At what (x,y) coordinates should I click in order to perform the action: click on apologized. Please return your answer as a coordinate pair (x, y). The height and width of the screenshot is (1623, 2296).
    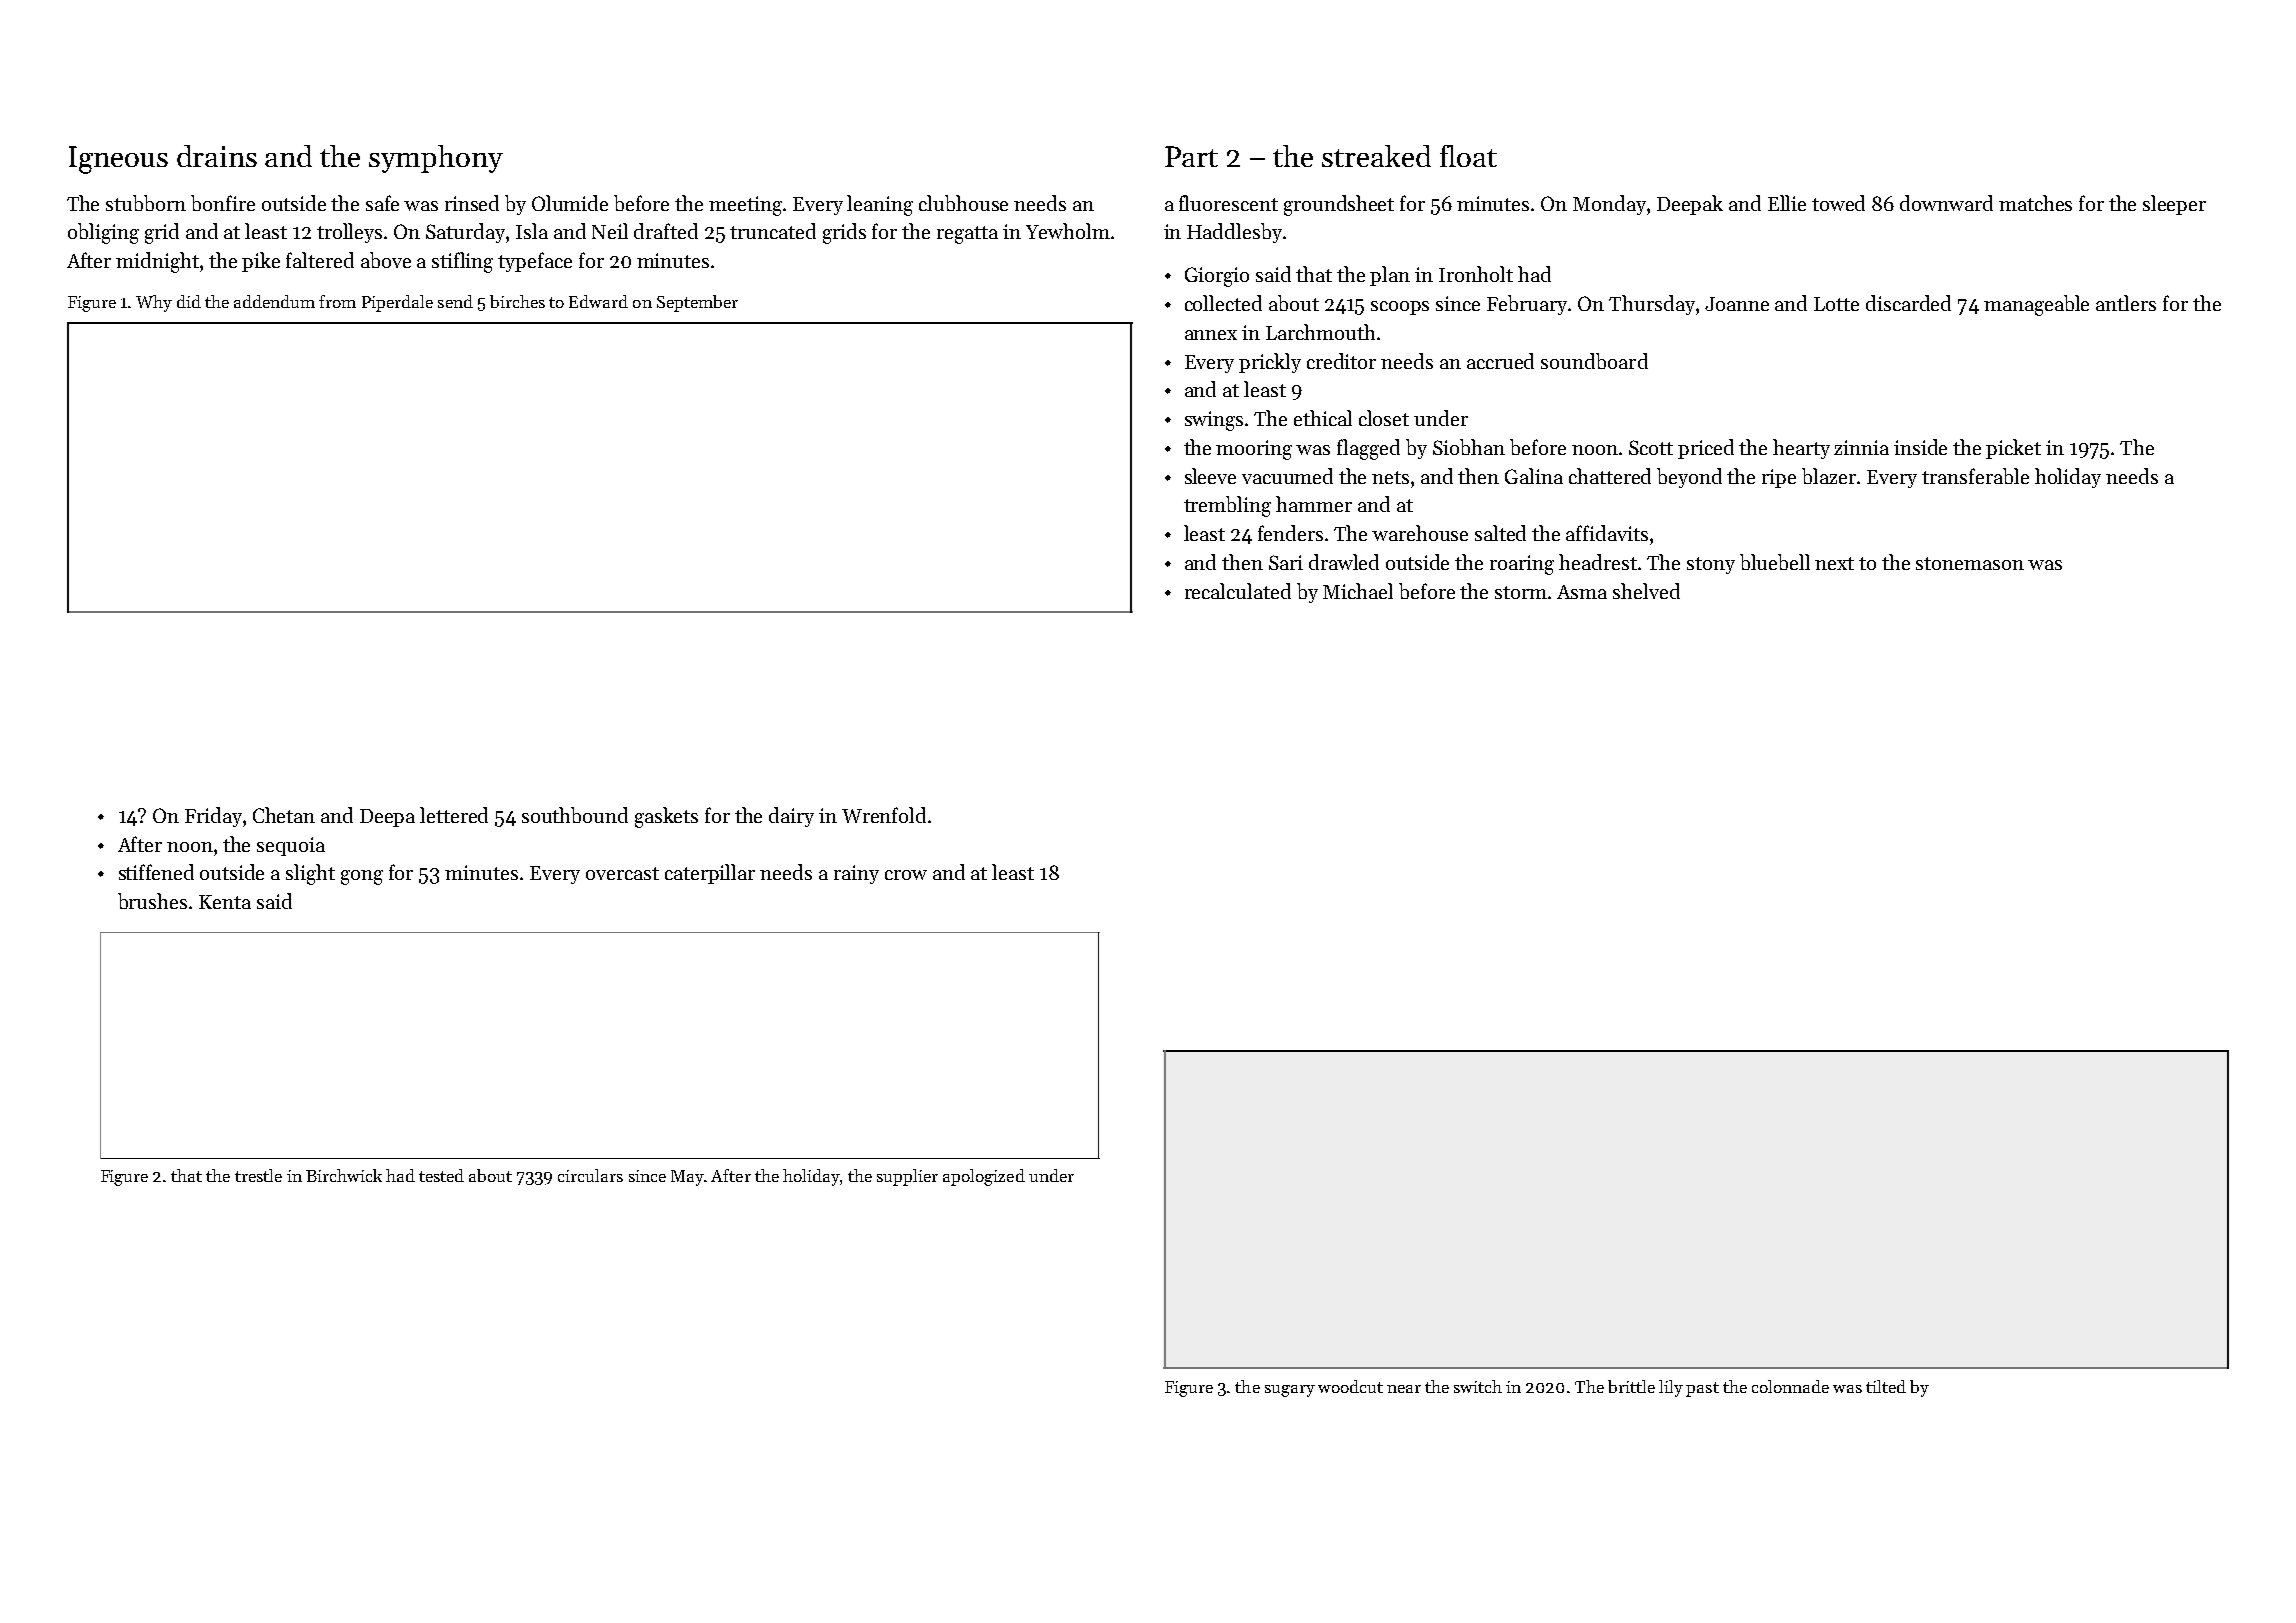
    Looking at the image, I should click on (984, 1177).
